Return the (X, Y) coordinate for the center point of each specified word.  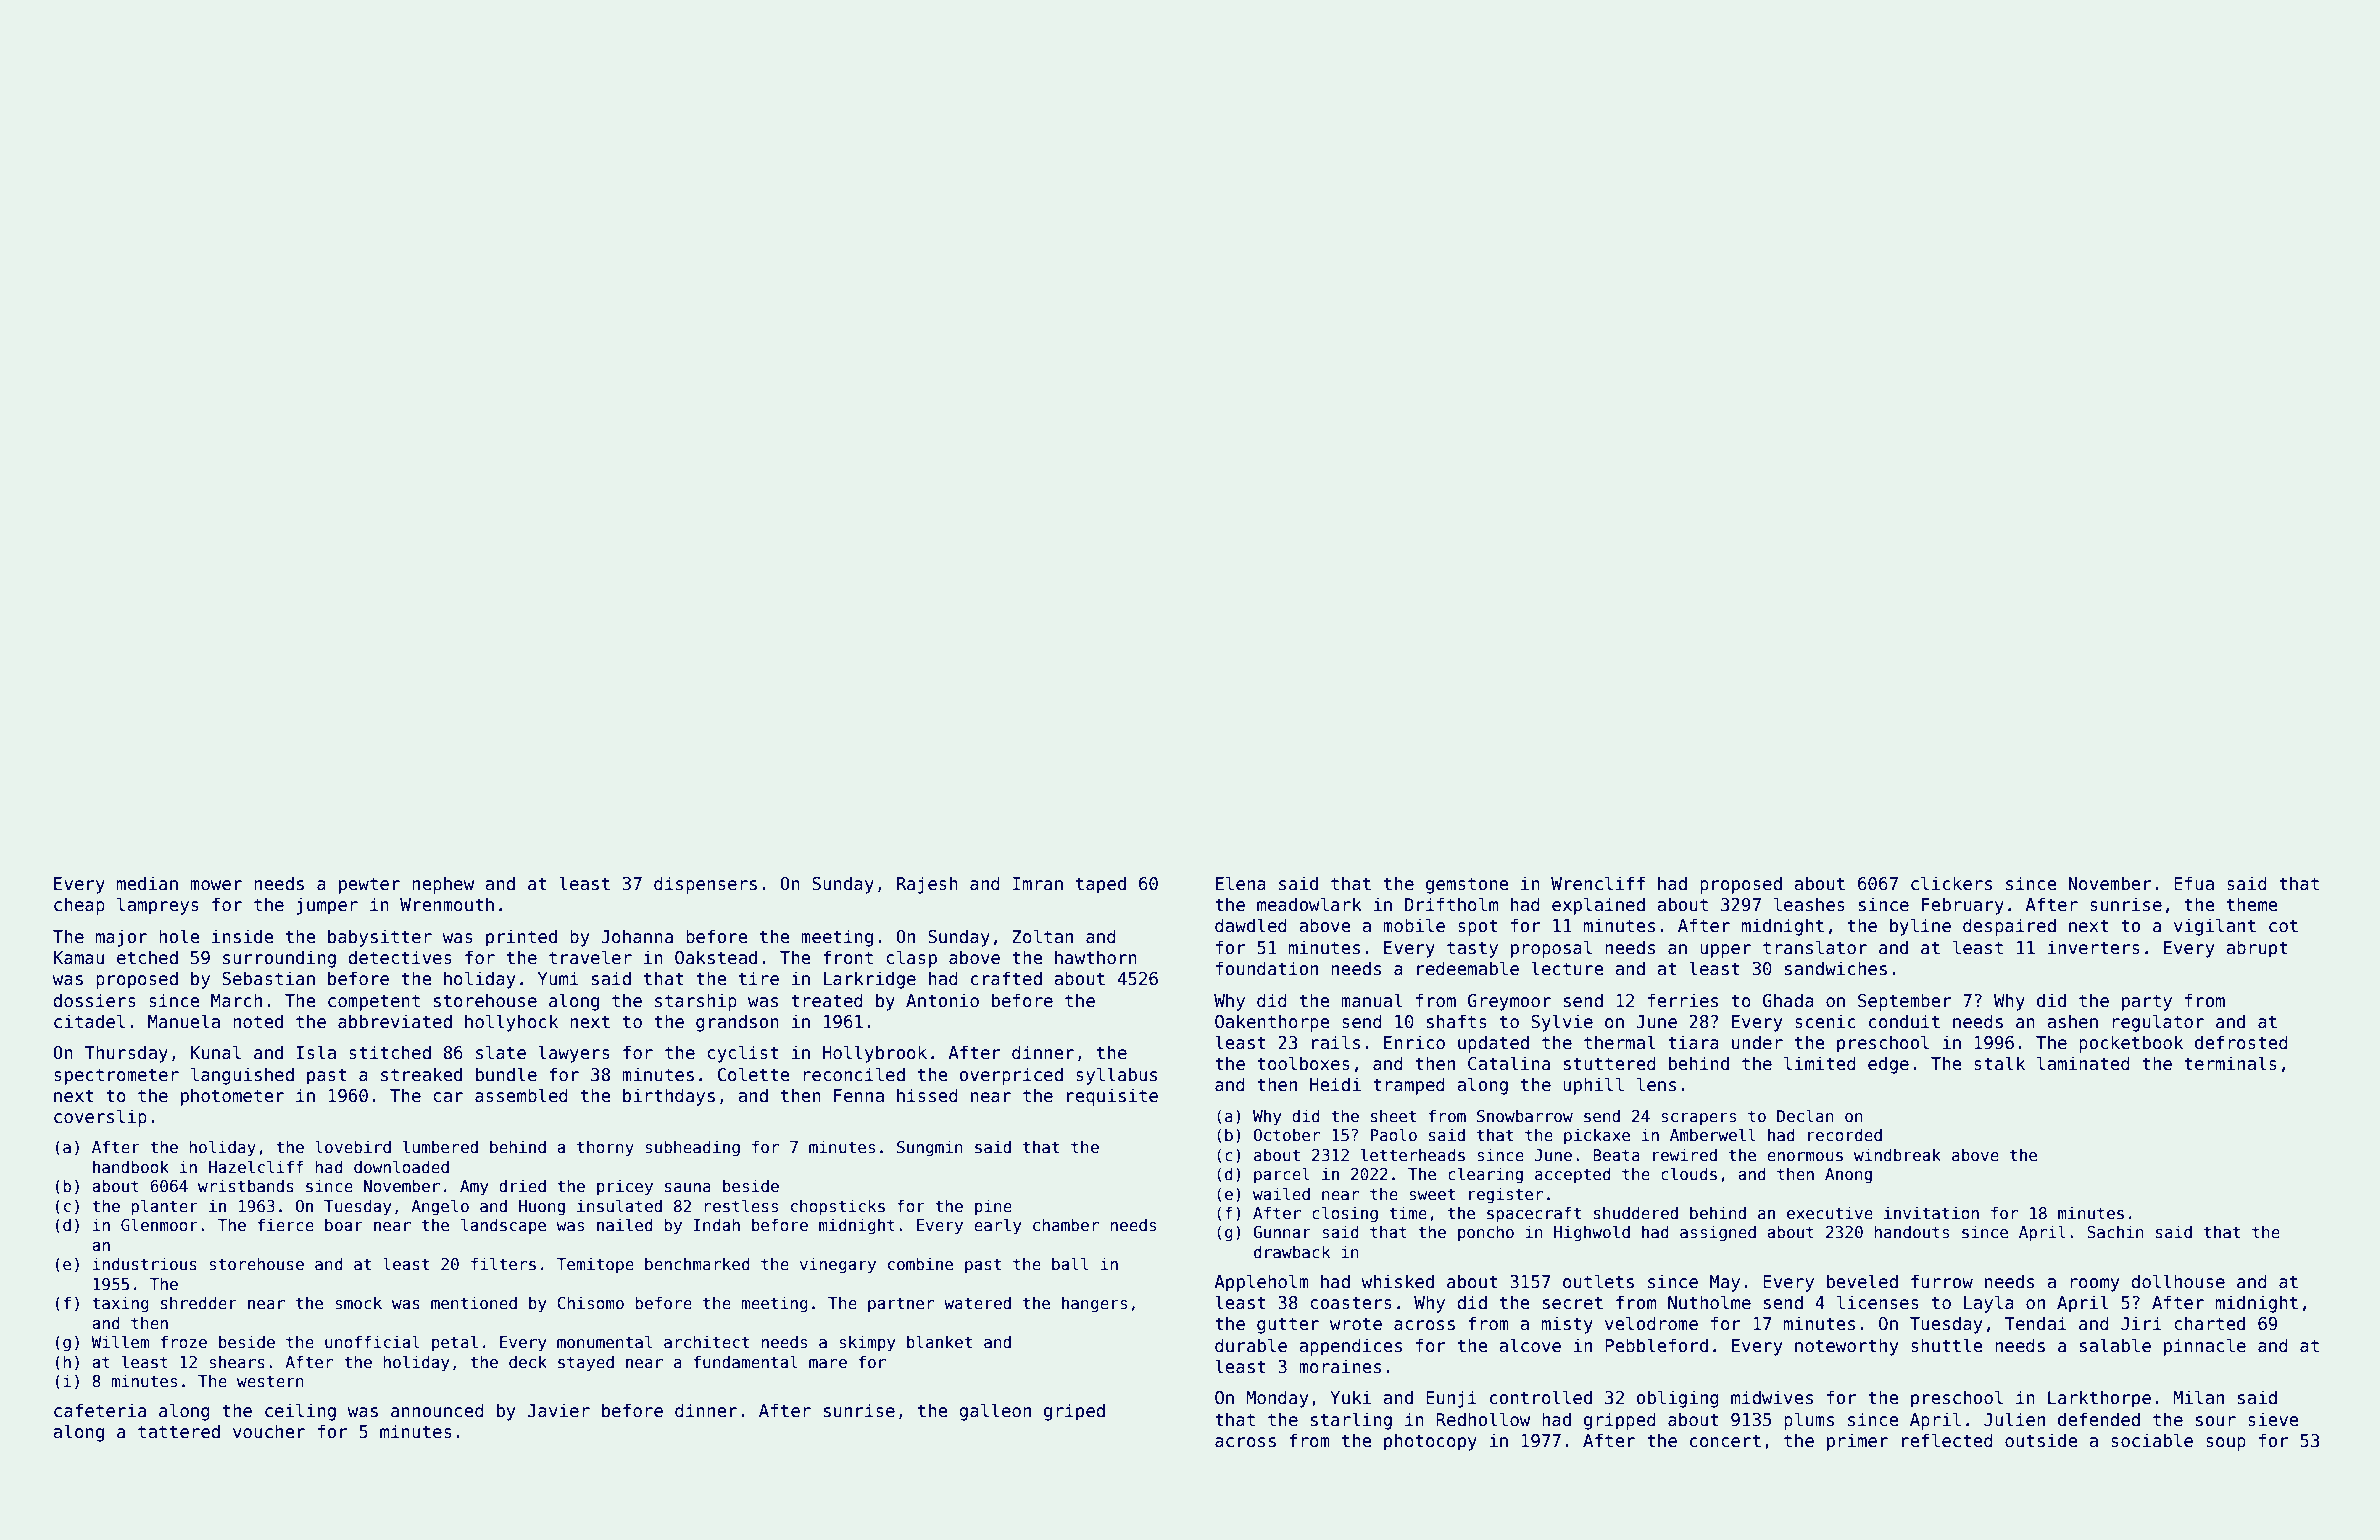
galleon (995, 1412)
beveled (1862, 1281)
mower (216, 885)
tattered (179, 1431)
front (848, 957)
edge (1888, 1065)
